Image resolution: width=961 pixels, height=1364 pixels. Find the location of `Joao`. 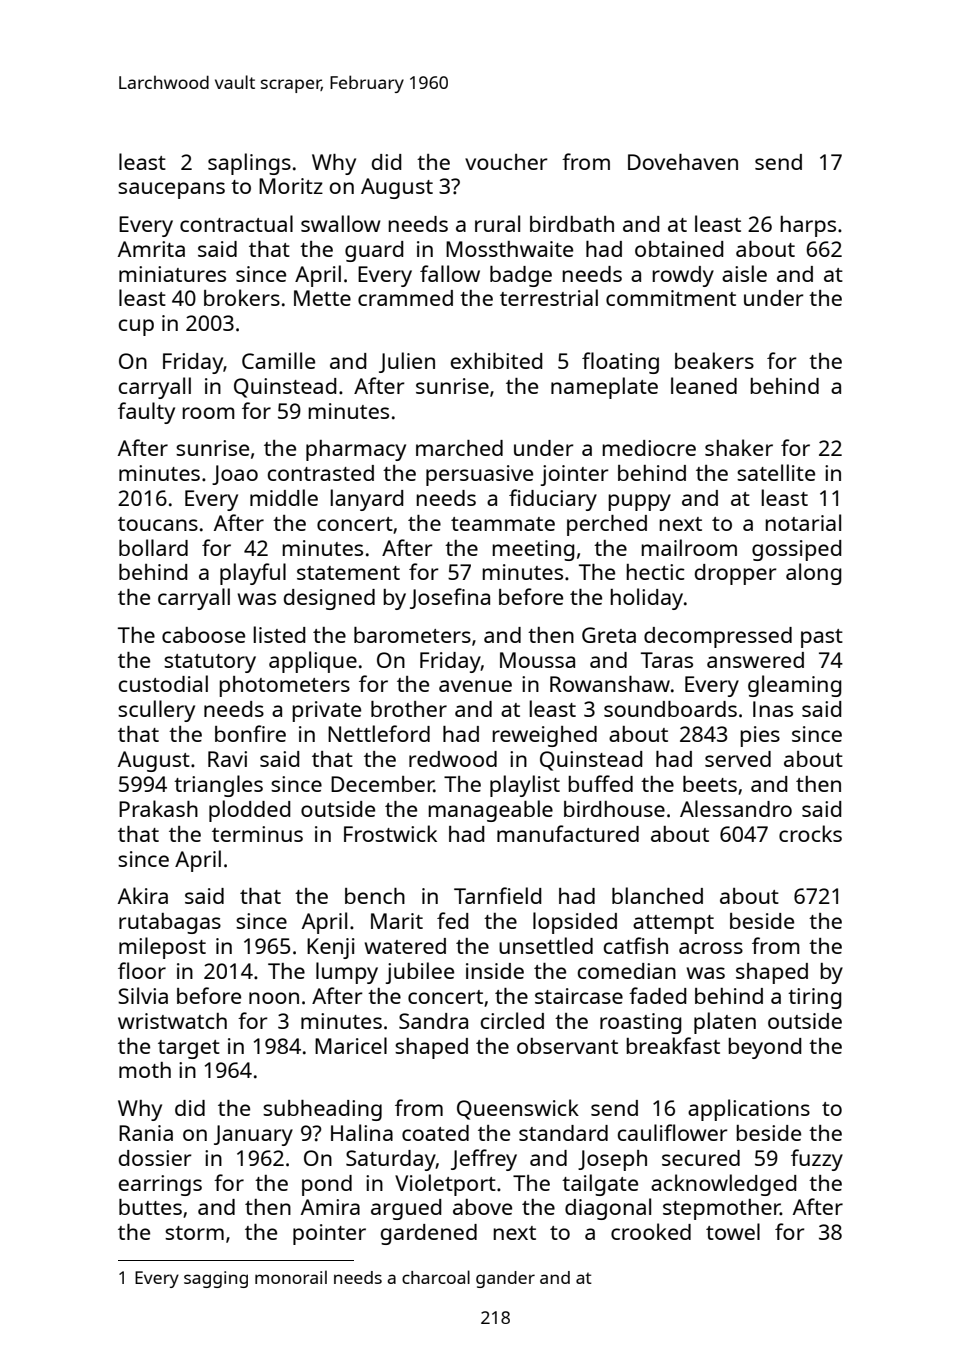

Joao is located at coordinates (235, 475).
